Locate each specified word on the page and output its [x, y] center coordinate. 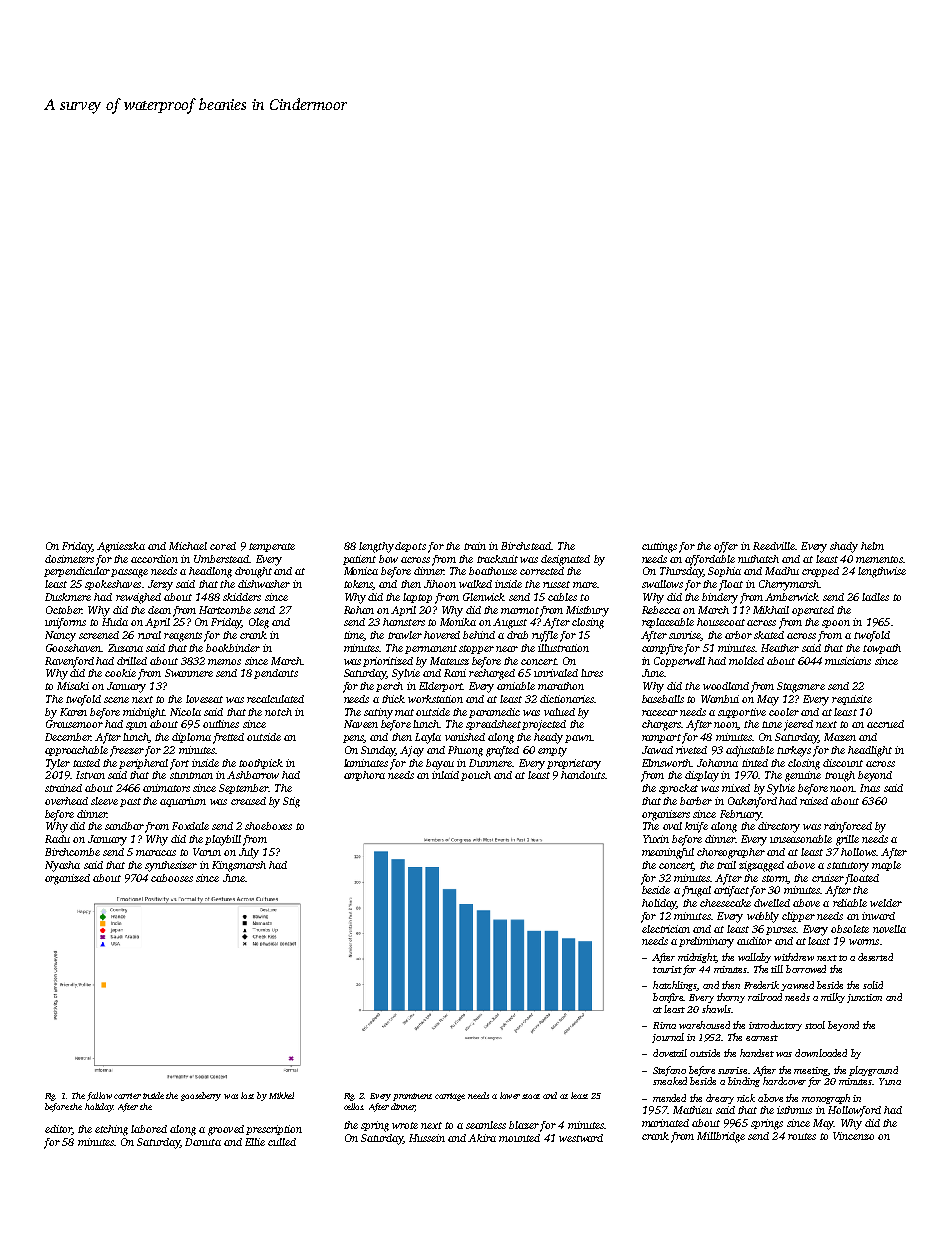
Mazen [840, 737]
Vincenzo [853, 1136]
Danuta [203, 1142]
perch [389, 687]
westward [581, 1138]
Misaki [73, 686]
